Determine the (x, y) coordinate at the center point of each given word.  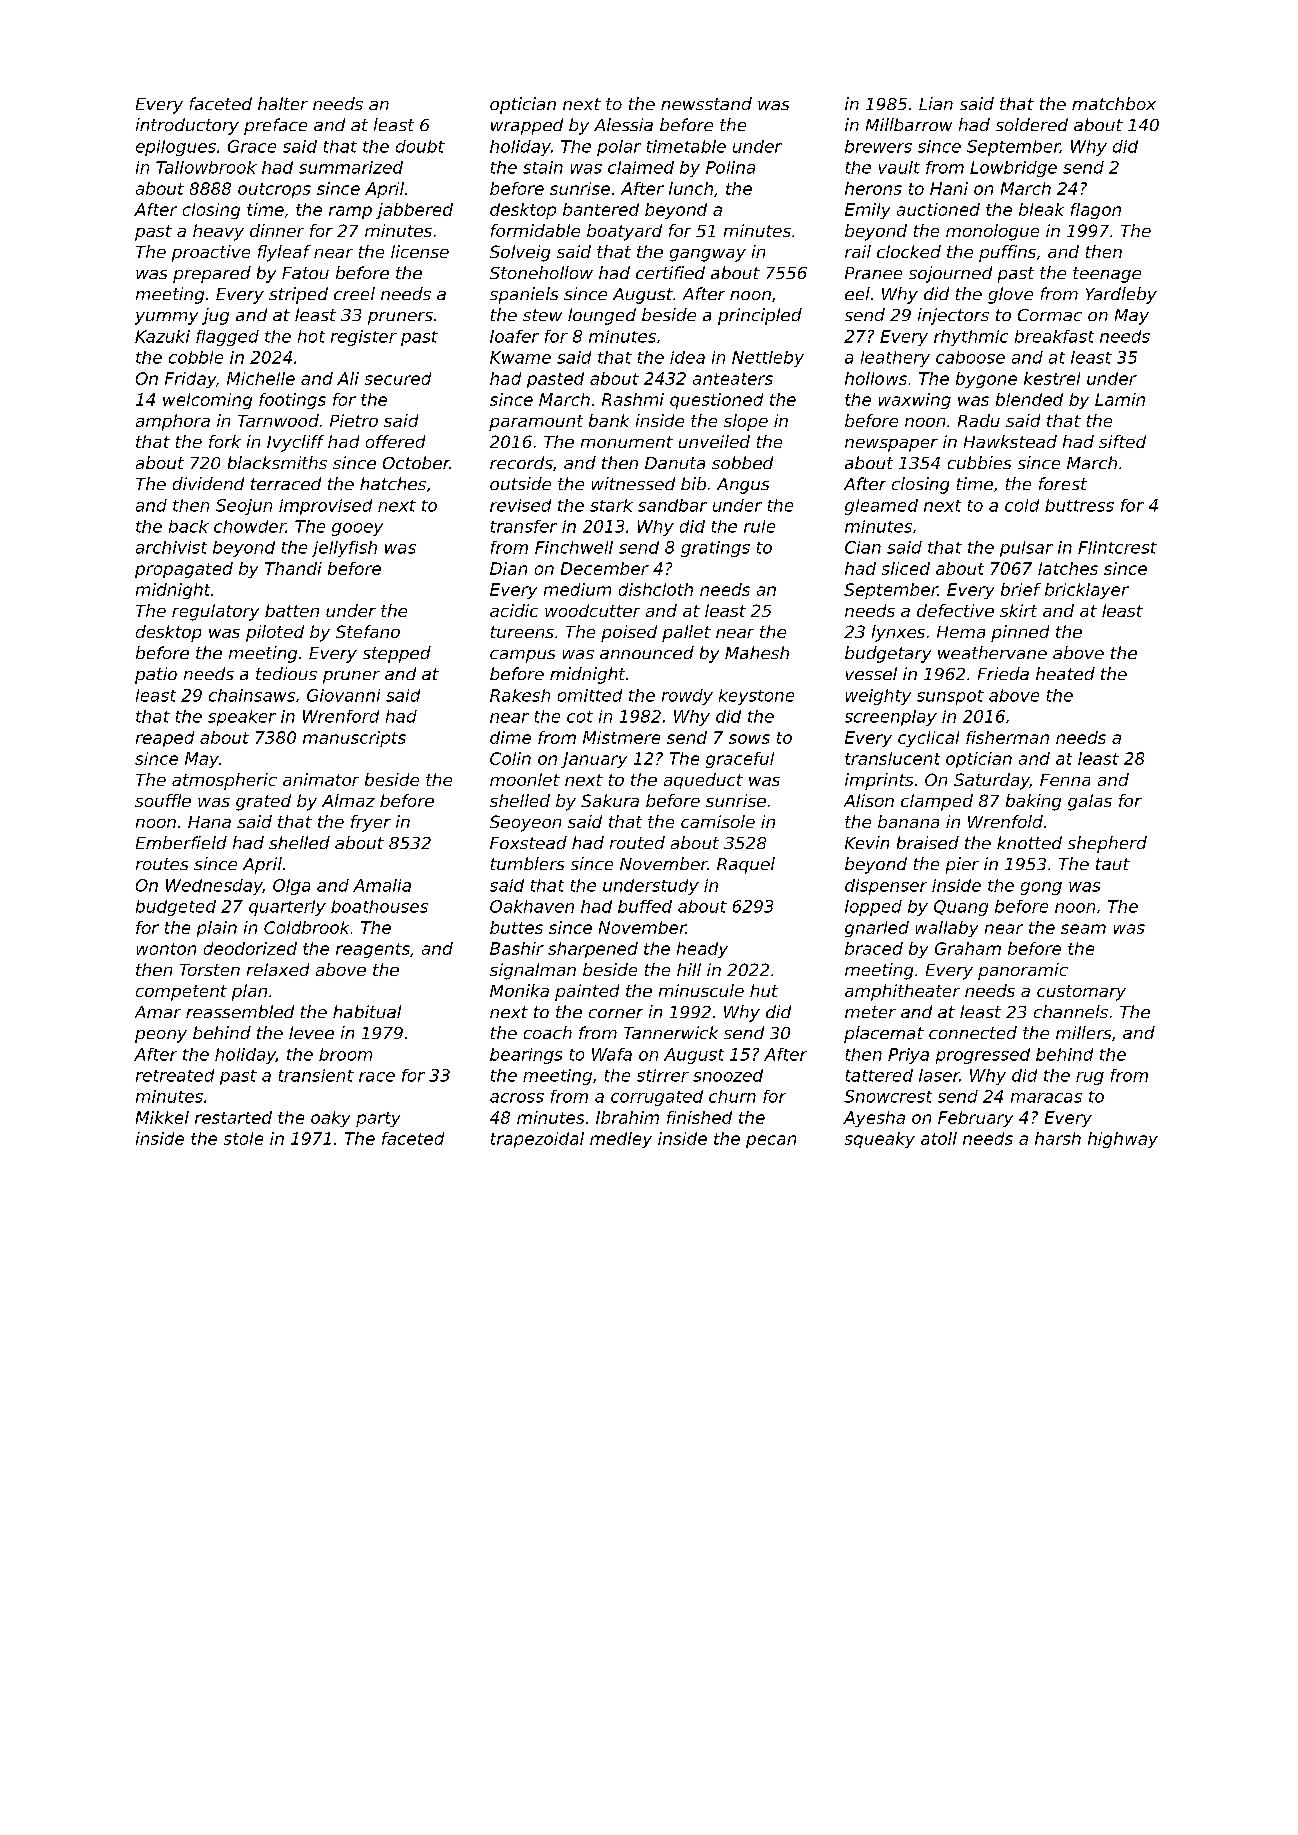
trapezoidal (537, 1140)
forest (1063, 483)
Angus (743, 486)
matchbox (1114, 103)
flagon (1096, 211)
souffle (163, 800)
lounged (602, 316)
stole (243, 1138)
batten (292, 610)
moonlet (525, 779)
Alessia (623, 124)
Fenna (1065, 780)
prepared (212, 274)
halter (283, 103)
